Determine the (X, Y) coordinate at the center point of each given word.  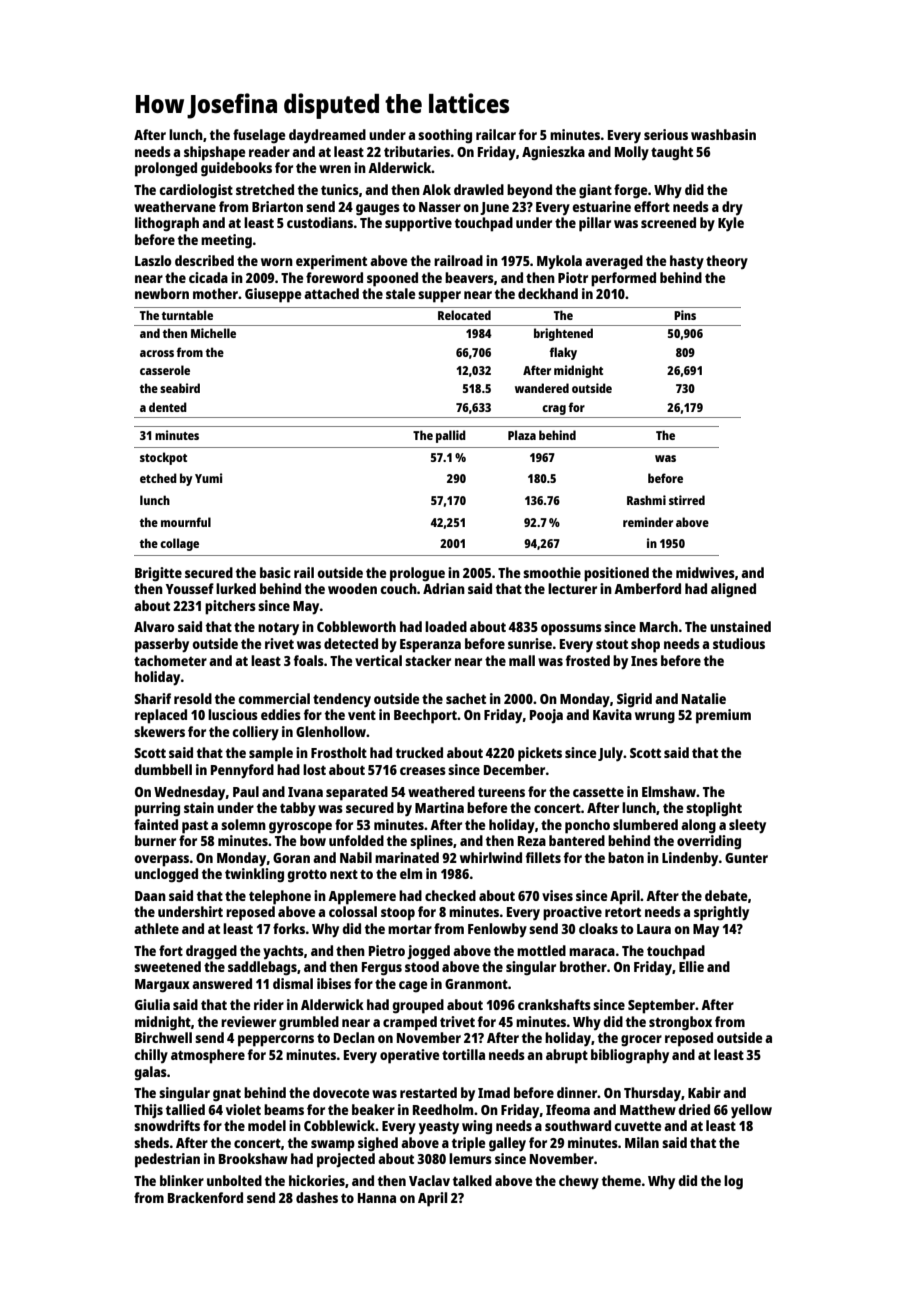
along (698, 826)
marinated (407, 857)
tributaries (417, 151)
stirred (687, 500)
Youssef (190, 588)
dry (732, 208)
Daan (150, 896)
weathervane (175, 206)
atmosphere (208, 1056)
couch (398, 588)
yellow (751, 1111)
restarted (428, 1092)
